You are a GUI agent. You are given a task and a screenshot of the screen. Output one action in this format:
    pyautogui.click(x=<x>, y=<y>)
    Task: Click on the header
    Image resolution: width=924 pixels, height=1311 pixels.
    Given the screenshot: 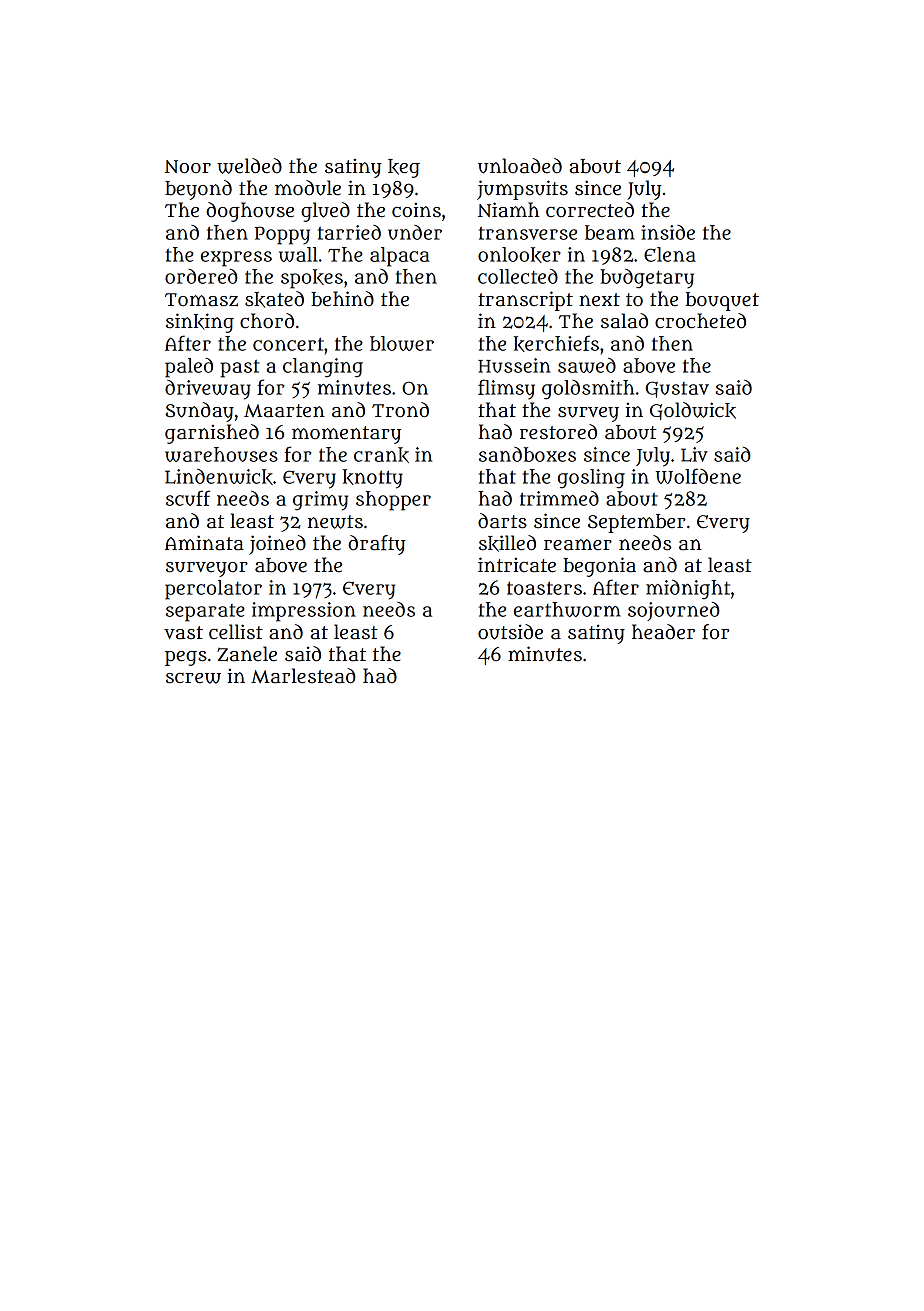 What is the action you would take?
    pyautogui.click(x=663, y=632)
